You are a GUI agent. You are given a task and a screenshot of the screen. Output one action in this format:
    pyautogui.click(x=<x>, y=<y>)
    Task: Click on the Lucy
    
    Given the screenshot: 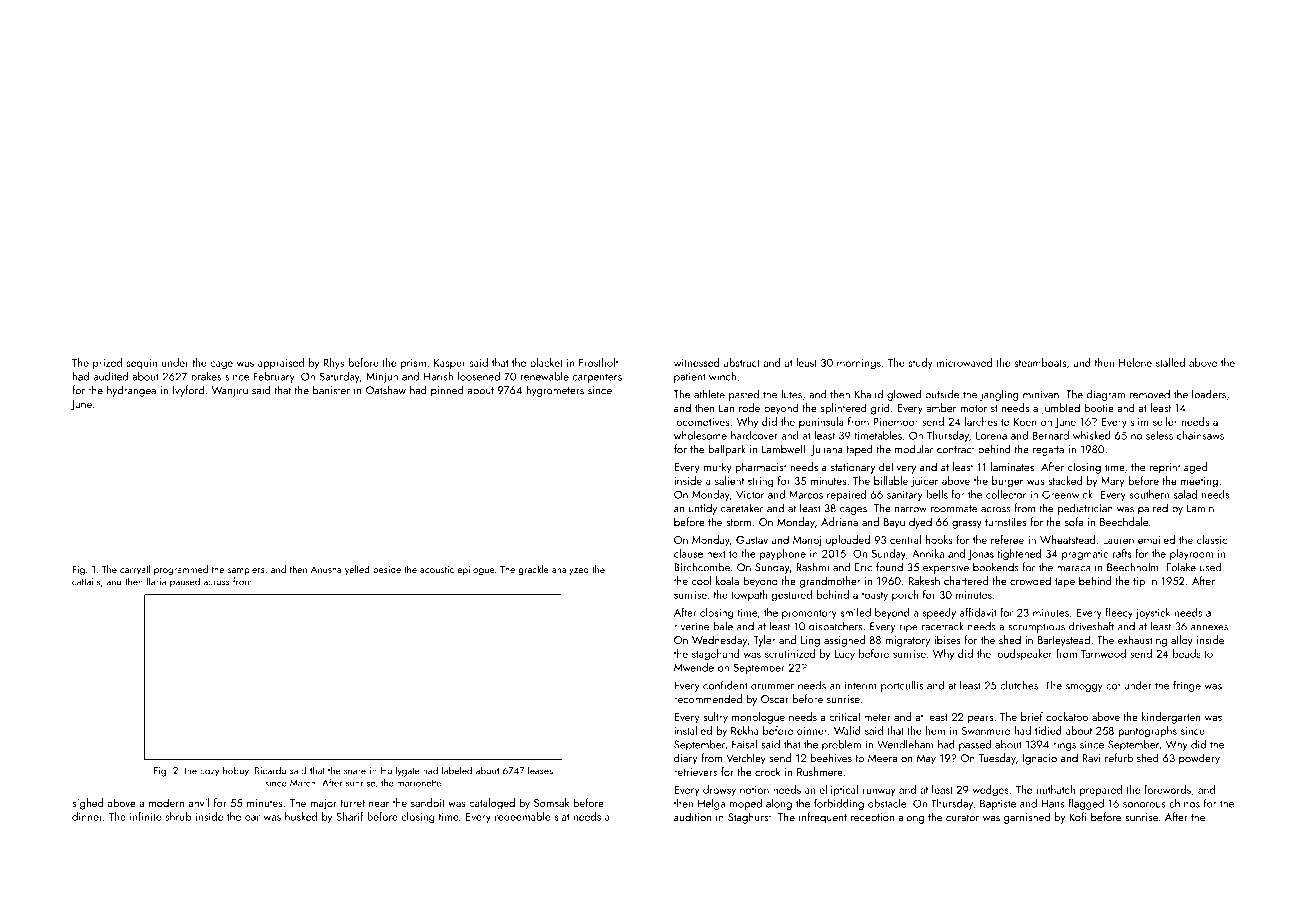 What is the action you would take?
    pyautogui.click(x=844, y=655)
